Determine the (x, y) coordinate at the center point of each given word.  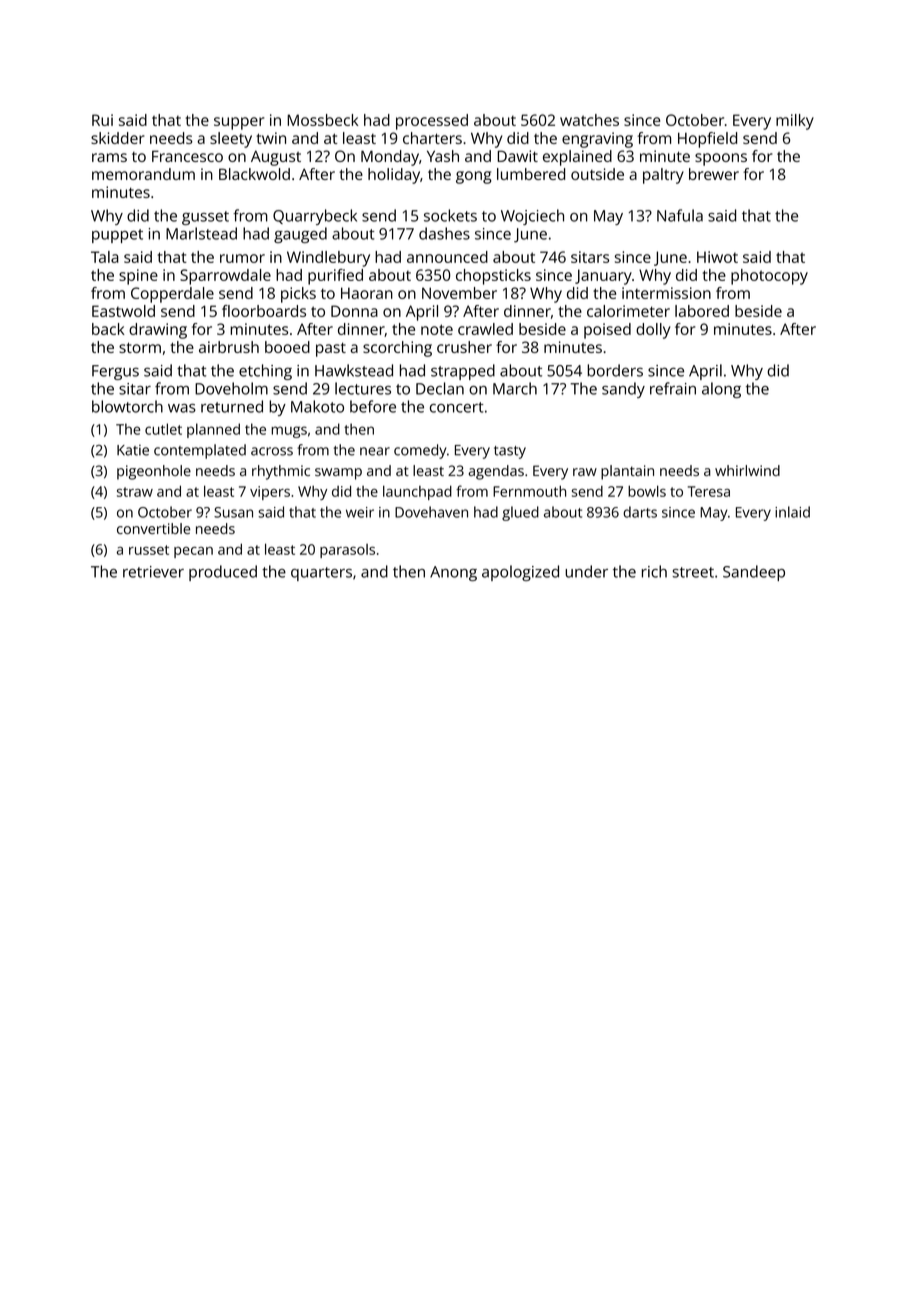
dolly (653, 331)
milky (795, 122)
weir (360, 512)
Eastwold (123, 311)
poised (607, 331)
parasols (347, 551)
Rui (102, 120)
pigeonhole (154, 472)
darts (640, 512)
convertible (153, 528)
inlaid (792, 512)
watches (589, 120)
